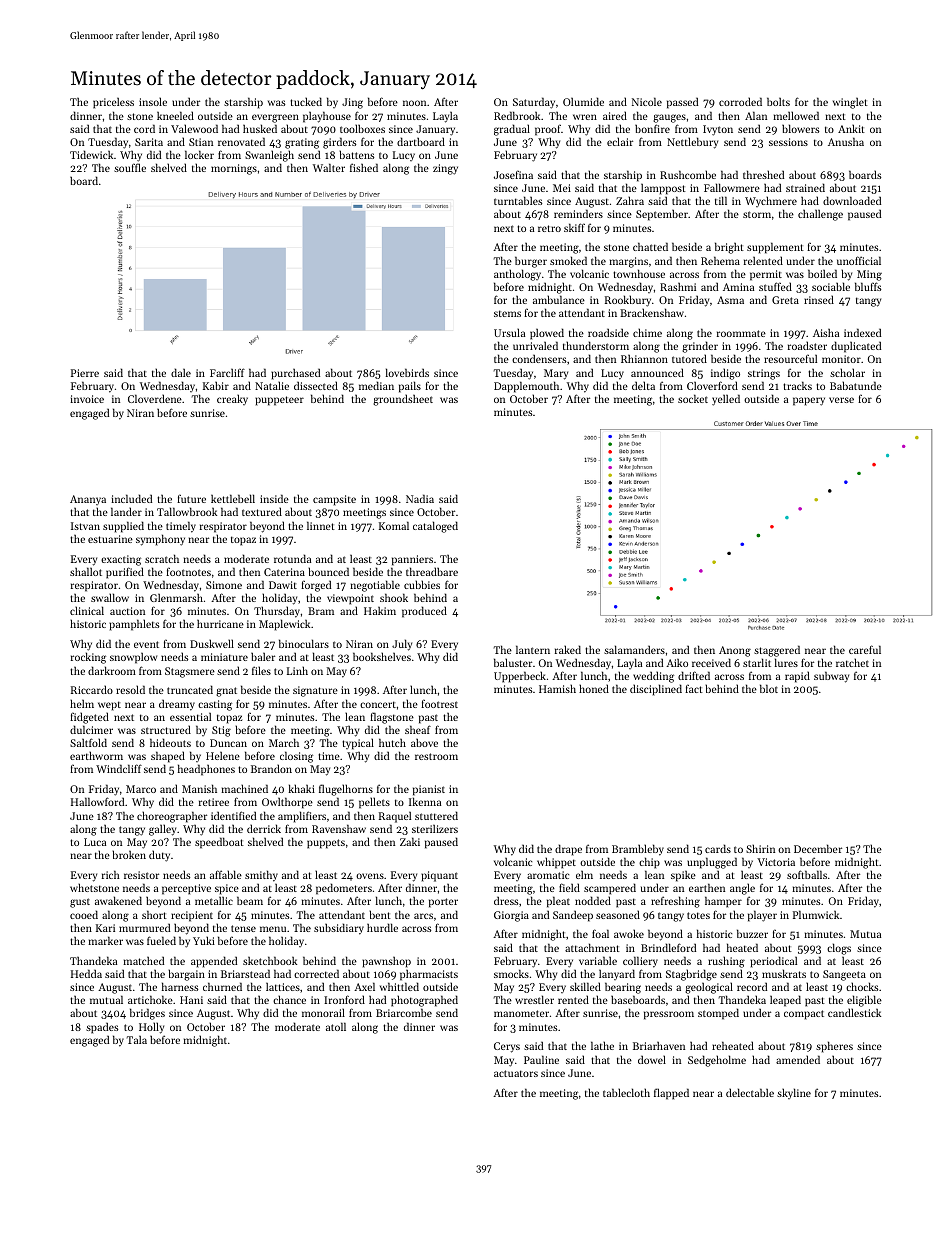 The image size is (952, 1233). What do you see at coordinates (735, 651) in the document?
I see `Anong` at bounding box center [735, 651].
